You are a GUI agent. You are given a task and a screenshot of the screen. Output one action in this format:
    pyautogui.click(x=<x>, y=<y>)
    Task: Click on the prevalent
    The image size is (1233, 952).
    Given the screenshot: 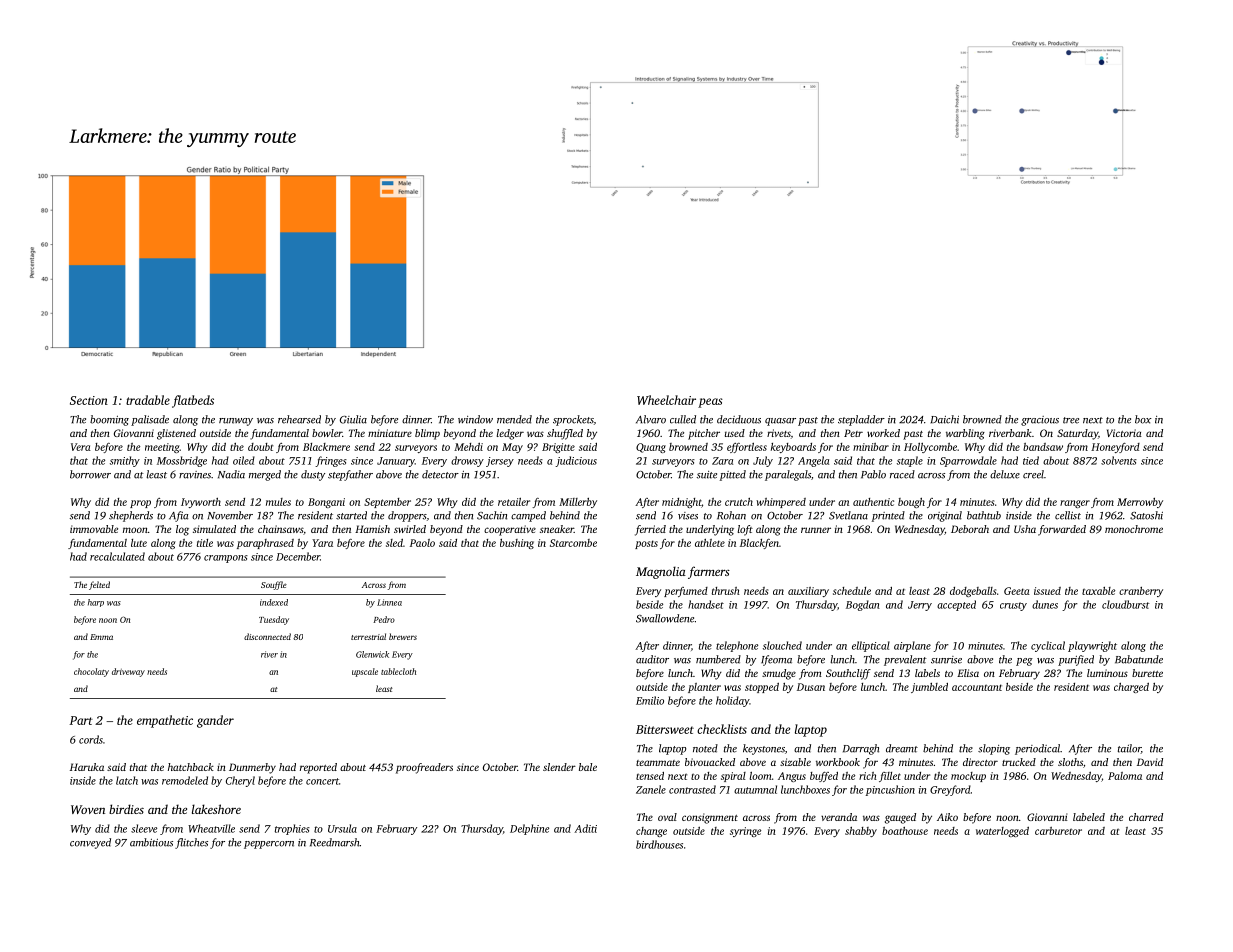 What is the action you would take?
    pyautogui.click(x=905, y=660)
